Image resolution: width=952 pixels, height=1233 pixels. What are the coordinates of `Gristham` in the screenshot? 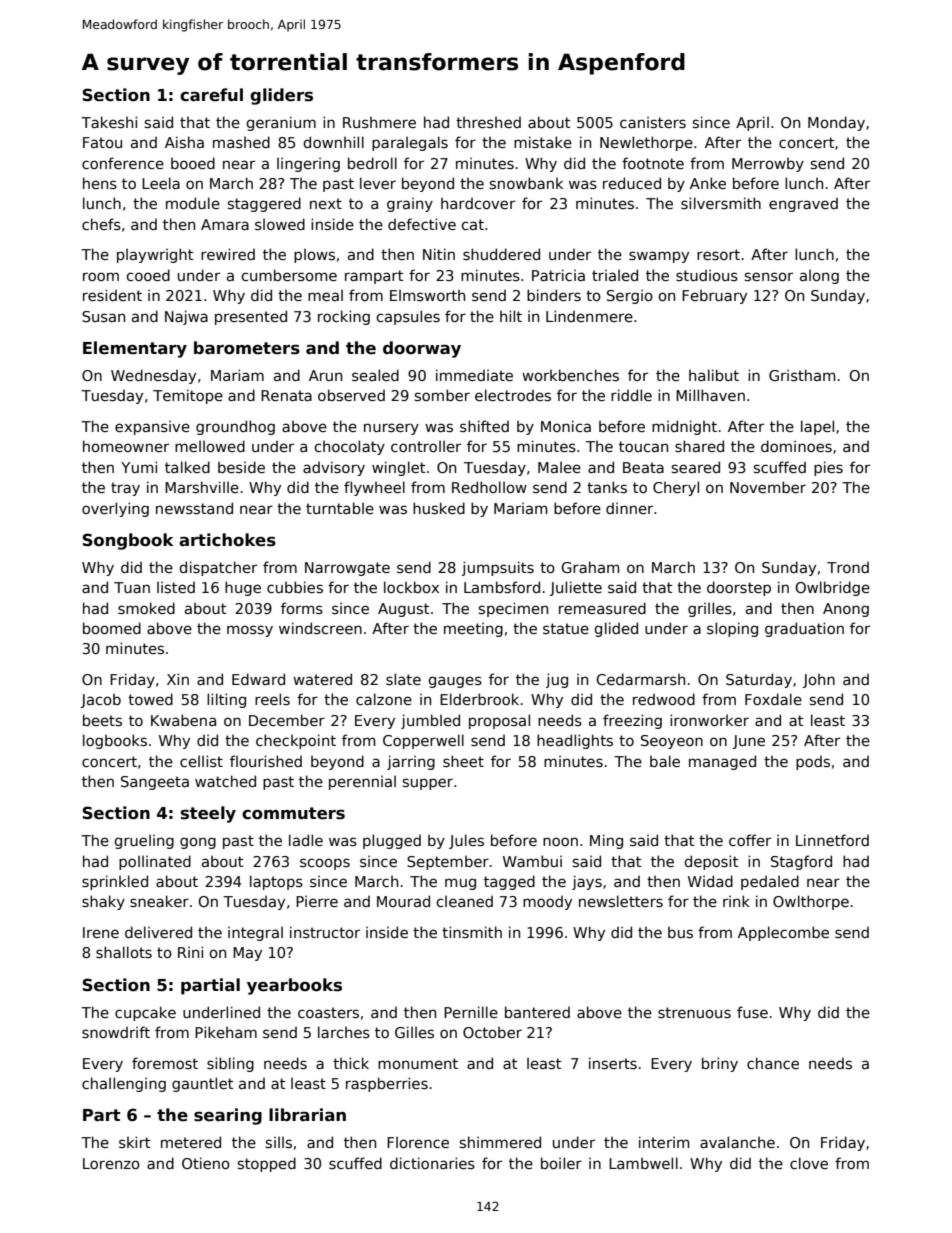 It's located at (802, 375).
